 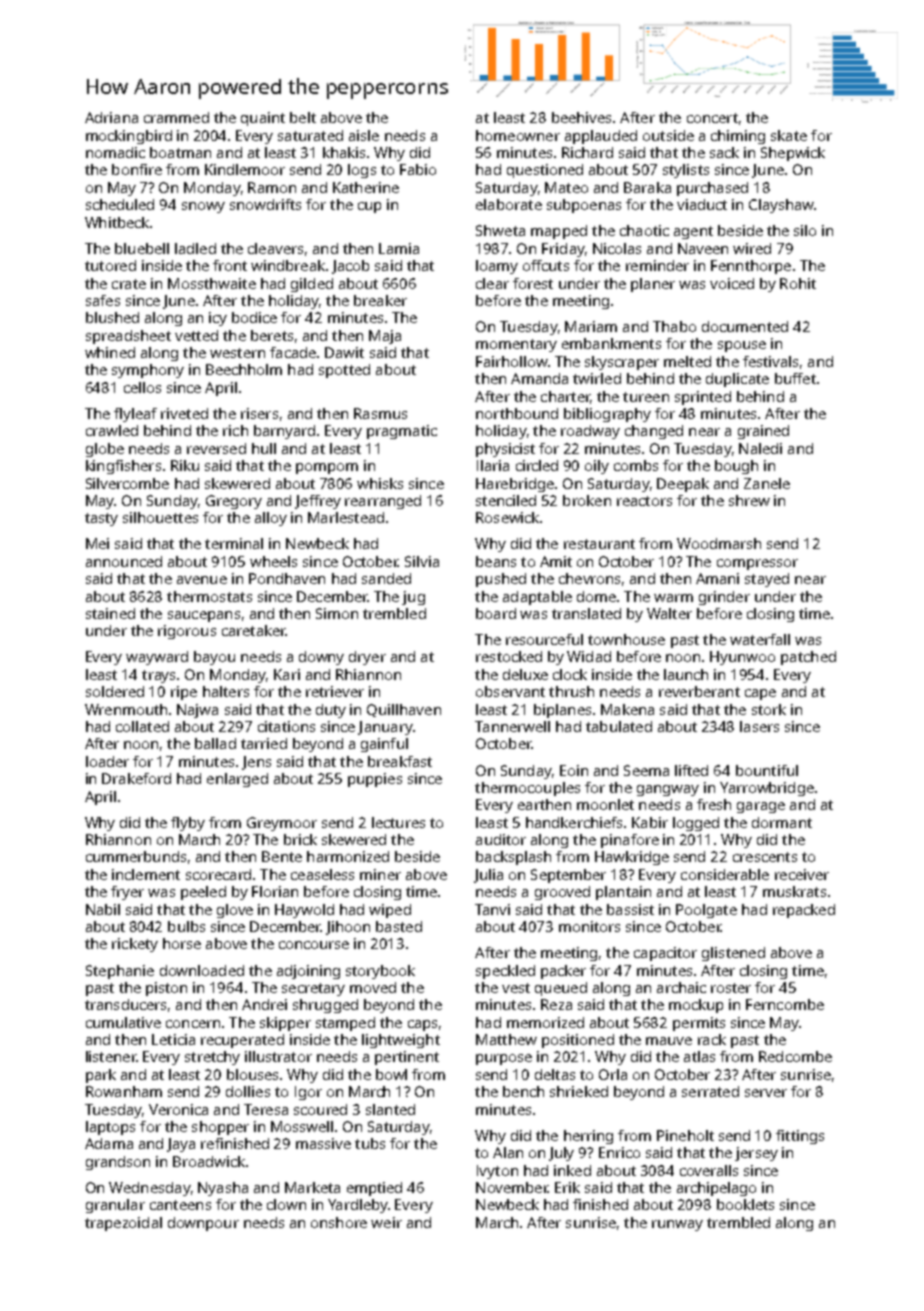 I want to click on Tanvi, so click(x=492, y=909).
